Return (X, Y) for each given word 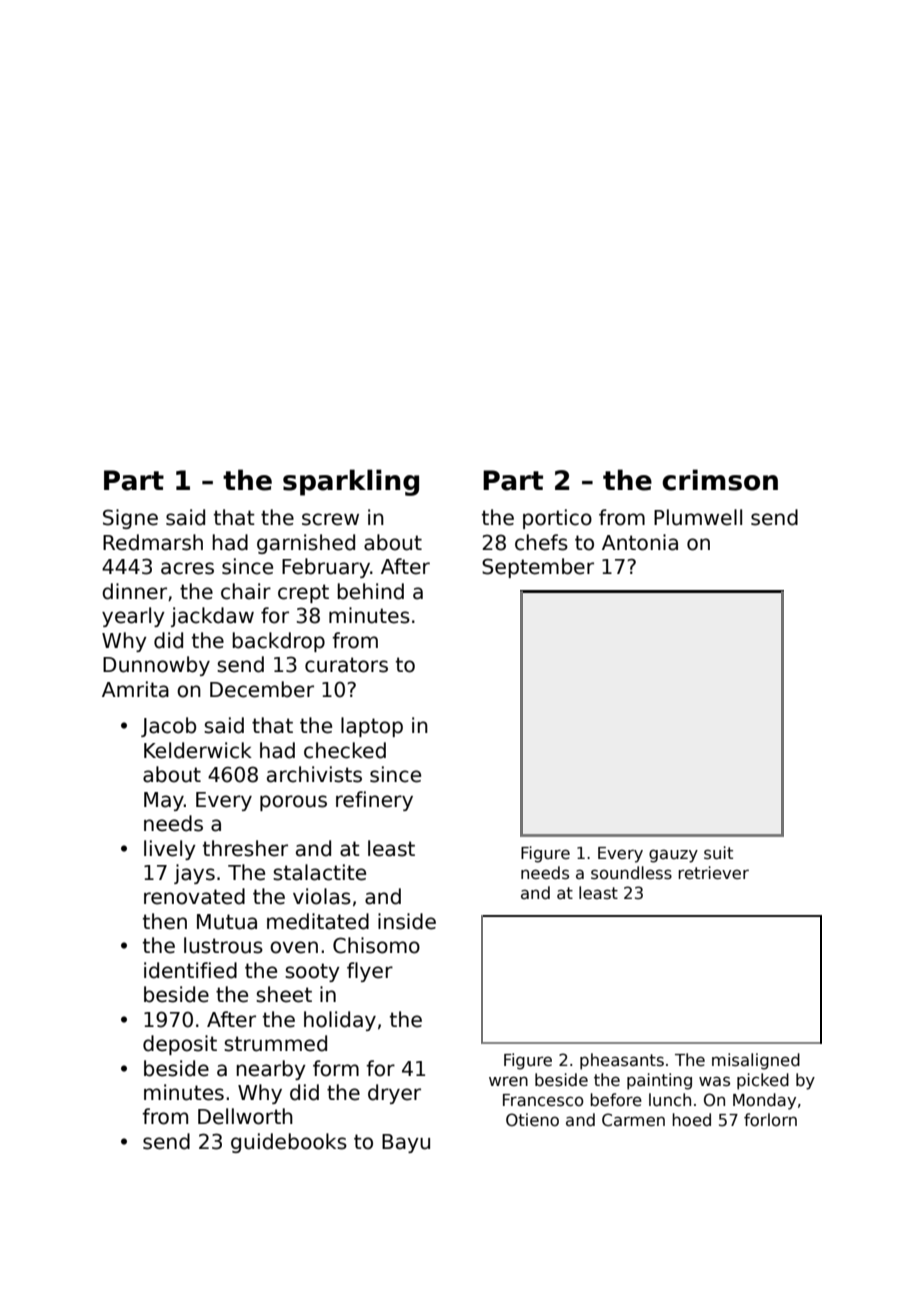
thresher (245, 848)
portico (557, 519)
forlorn (770, 1119)
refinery (374, 801)
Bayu (406, 1143)
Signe (130, 519)
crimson (720, 480)
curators (346, 665)
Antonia (640, 542)
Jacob (168, 727)
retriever (713, 872)
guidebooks (289, 1143)
